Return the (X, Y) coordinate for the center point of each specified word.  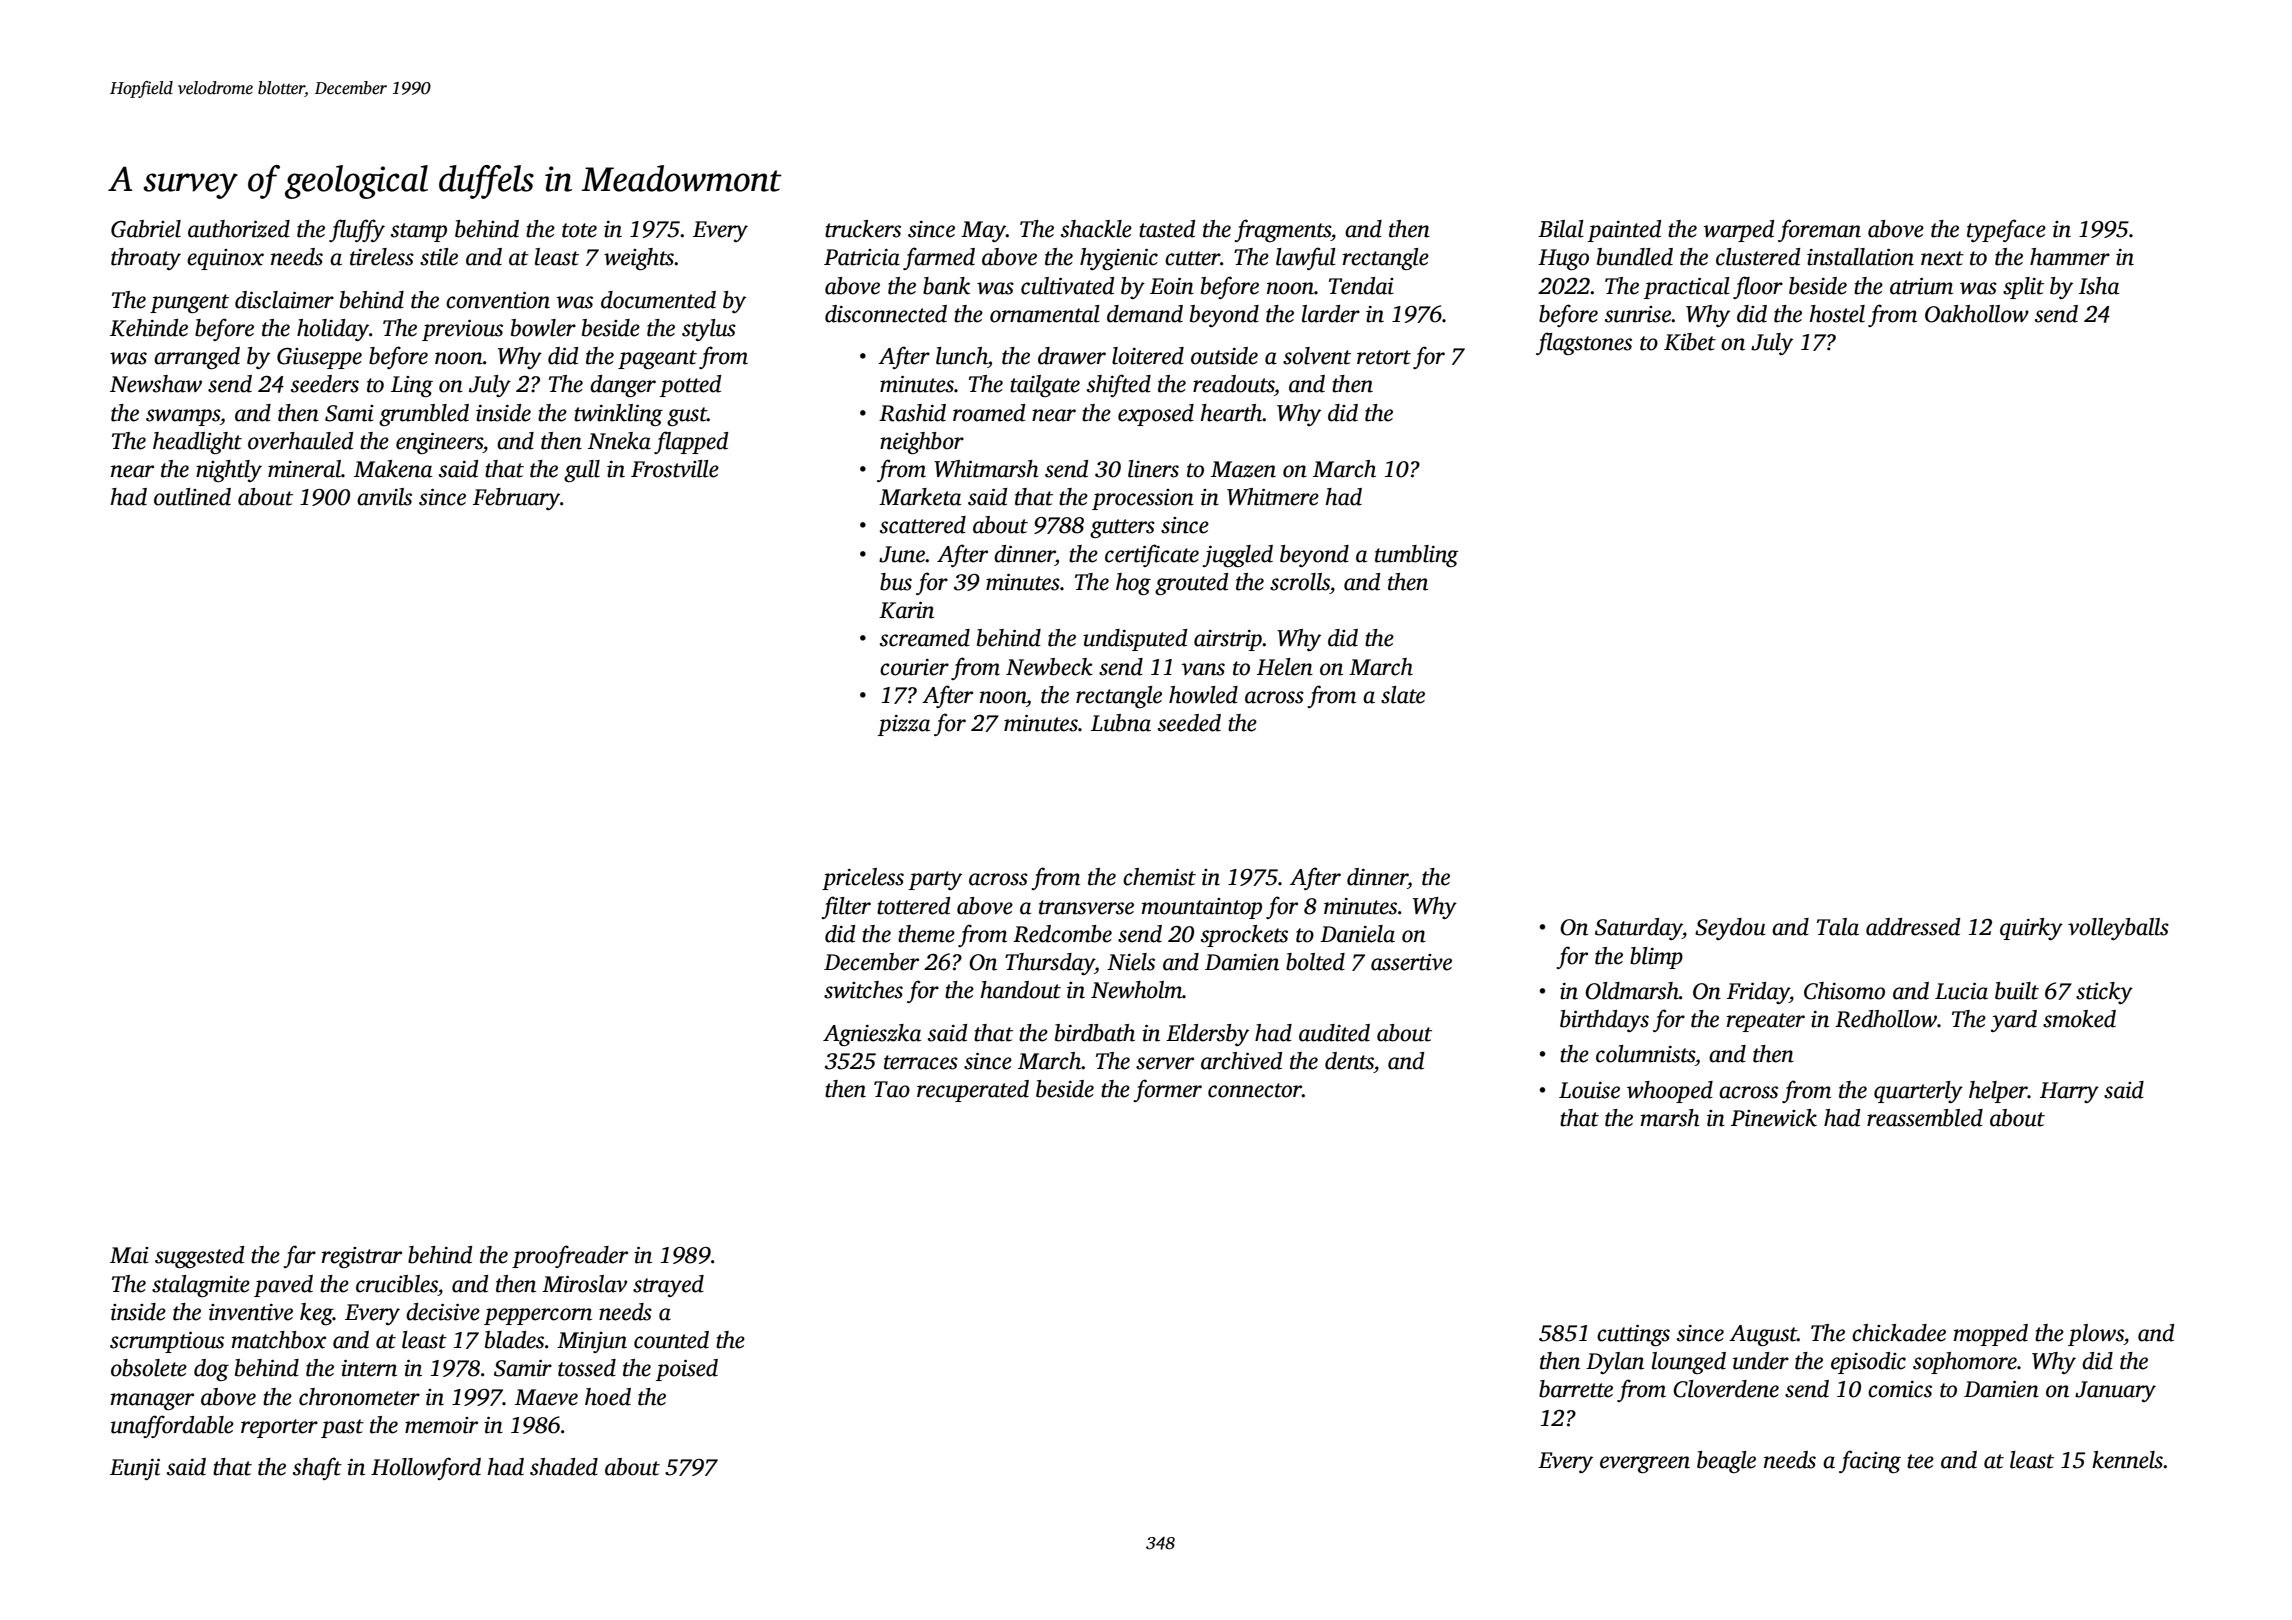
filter (846, 907)
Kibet (1690, 342)
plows (2096, 1335)
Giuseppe (319, 358)
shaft (317, 1468)
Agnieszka (872, 1035)
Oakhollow (1977, 314)
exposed (1156, 415)
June (902, 554)
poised (687, 1370)
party (935, 880)
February (516, 499)
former (1167, 1090)
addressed (1913, 927)
